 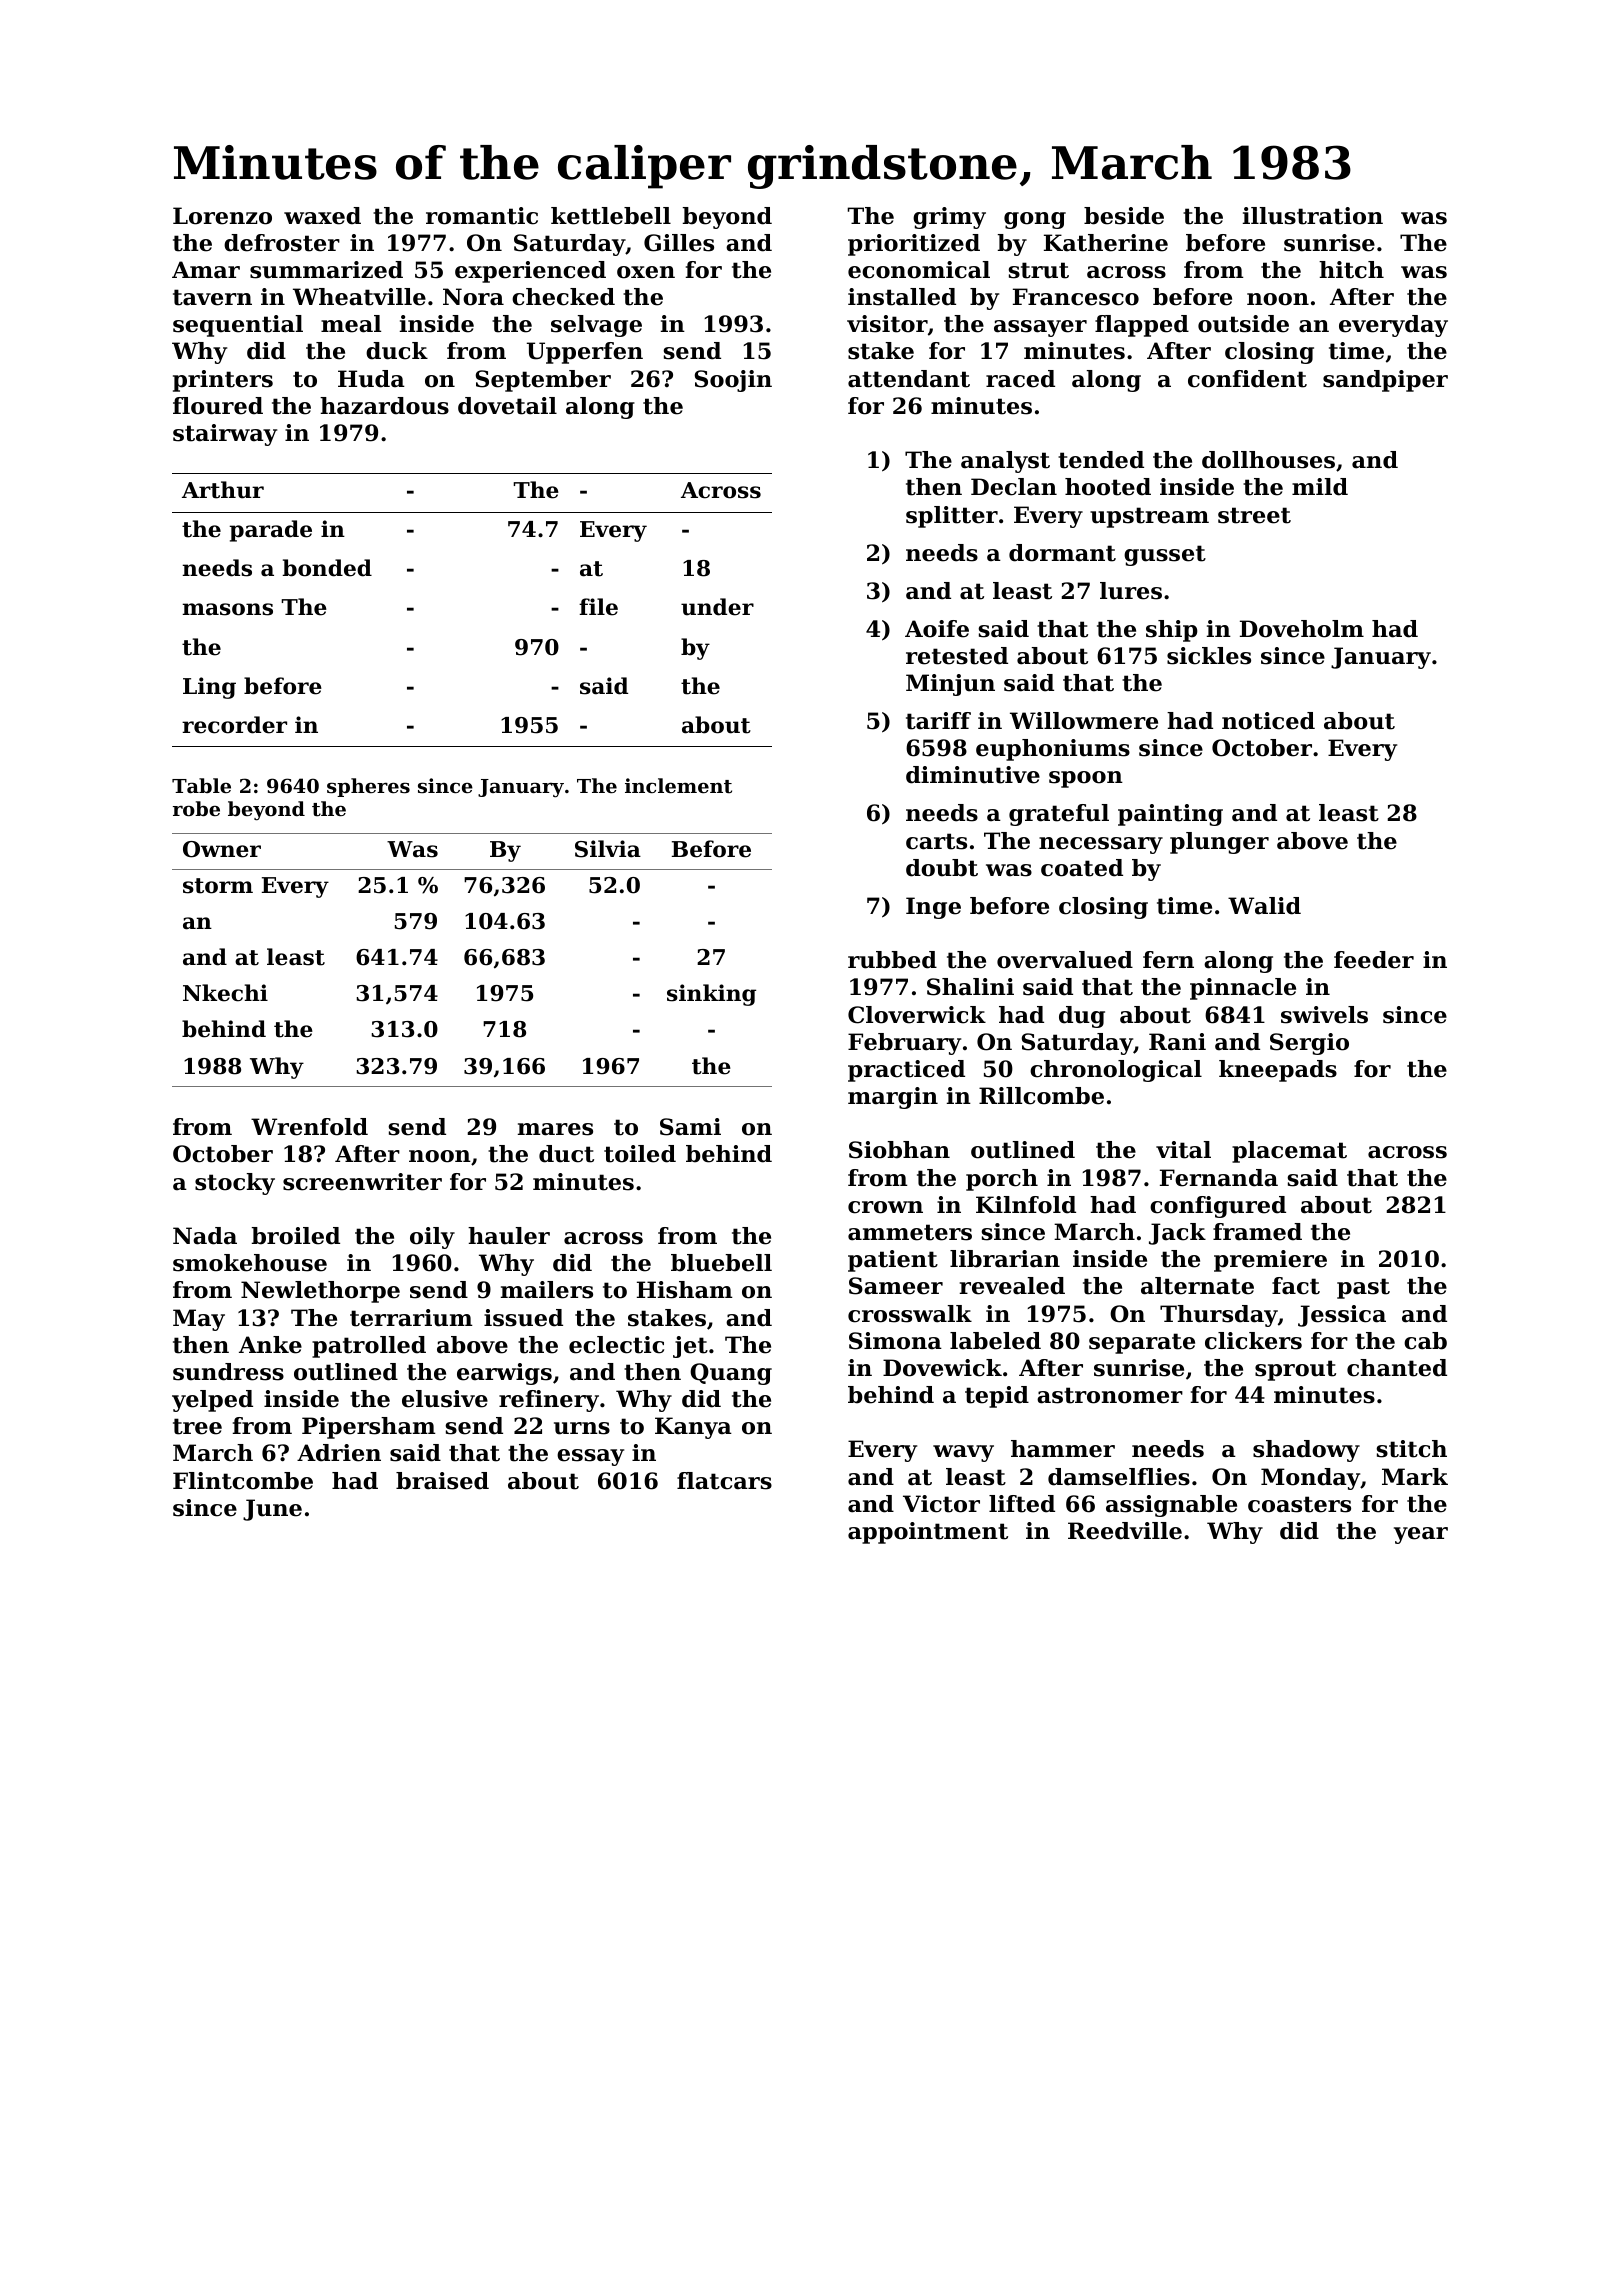 What do you see at coordinates (937, 629) in the page?
I see `Aoife` at bounding box center [937, 629].
